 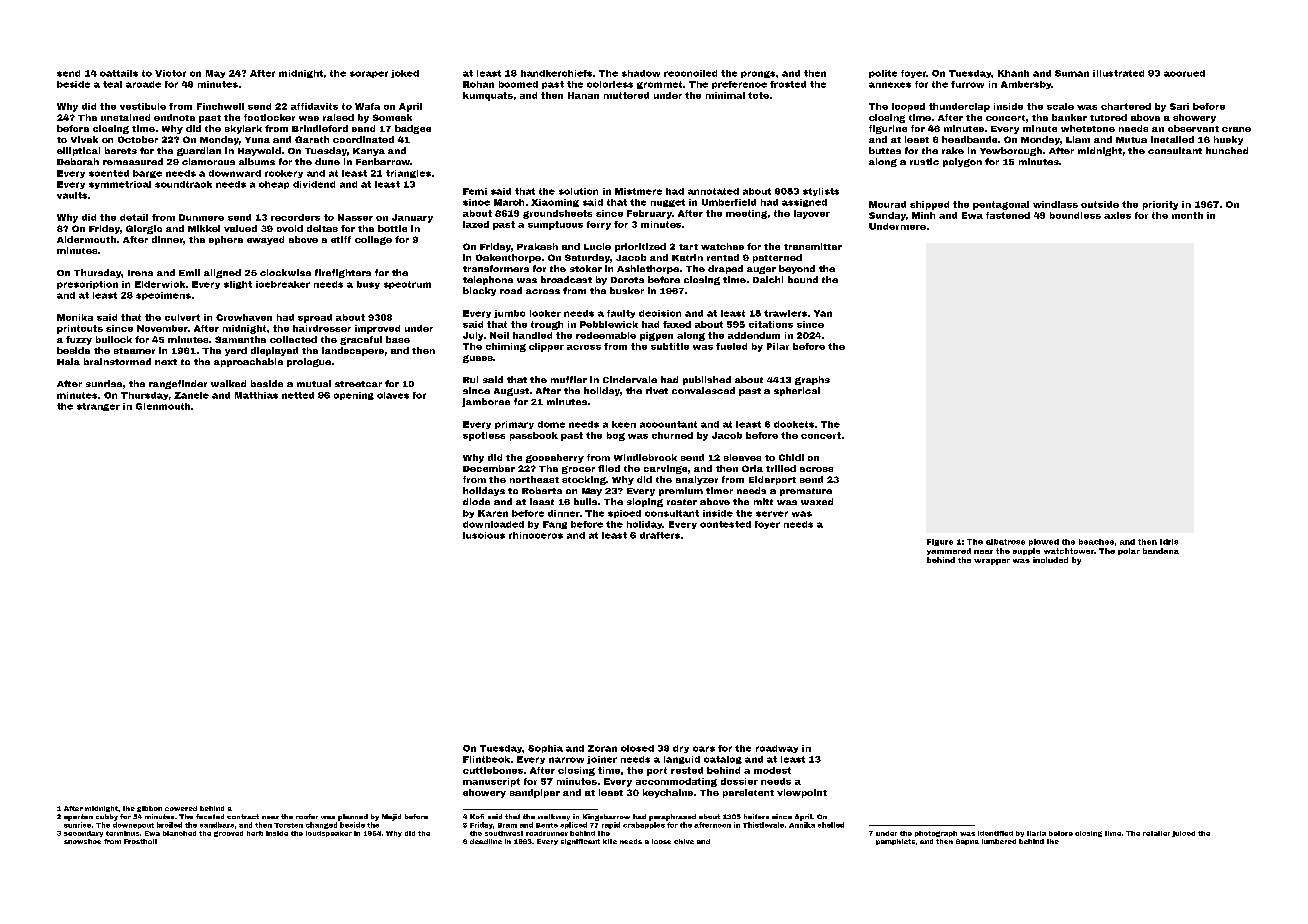 What do you see at coordinates (408, 174) in the page?
I see `triangles` at bounding box center [408, 174].
